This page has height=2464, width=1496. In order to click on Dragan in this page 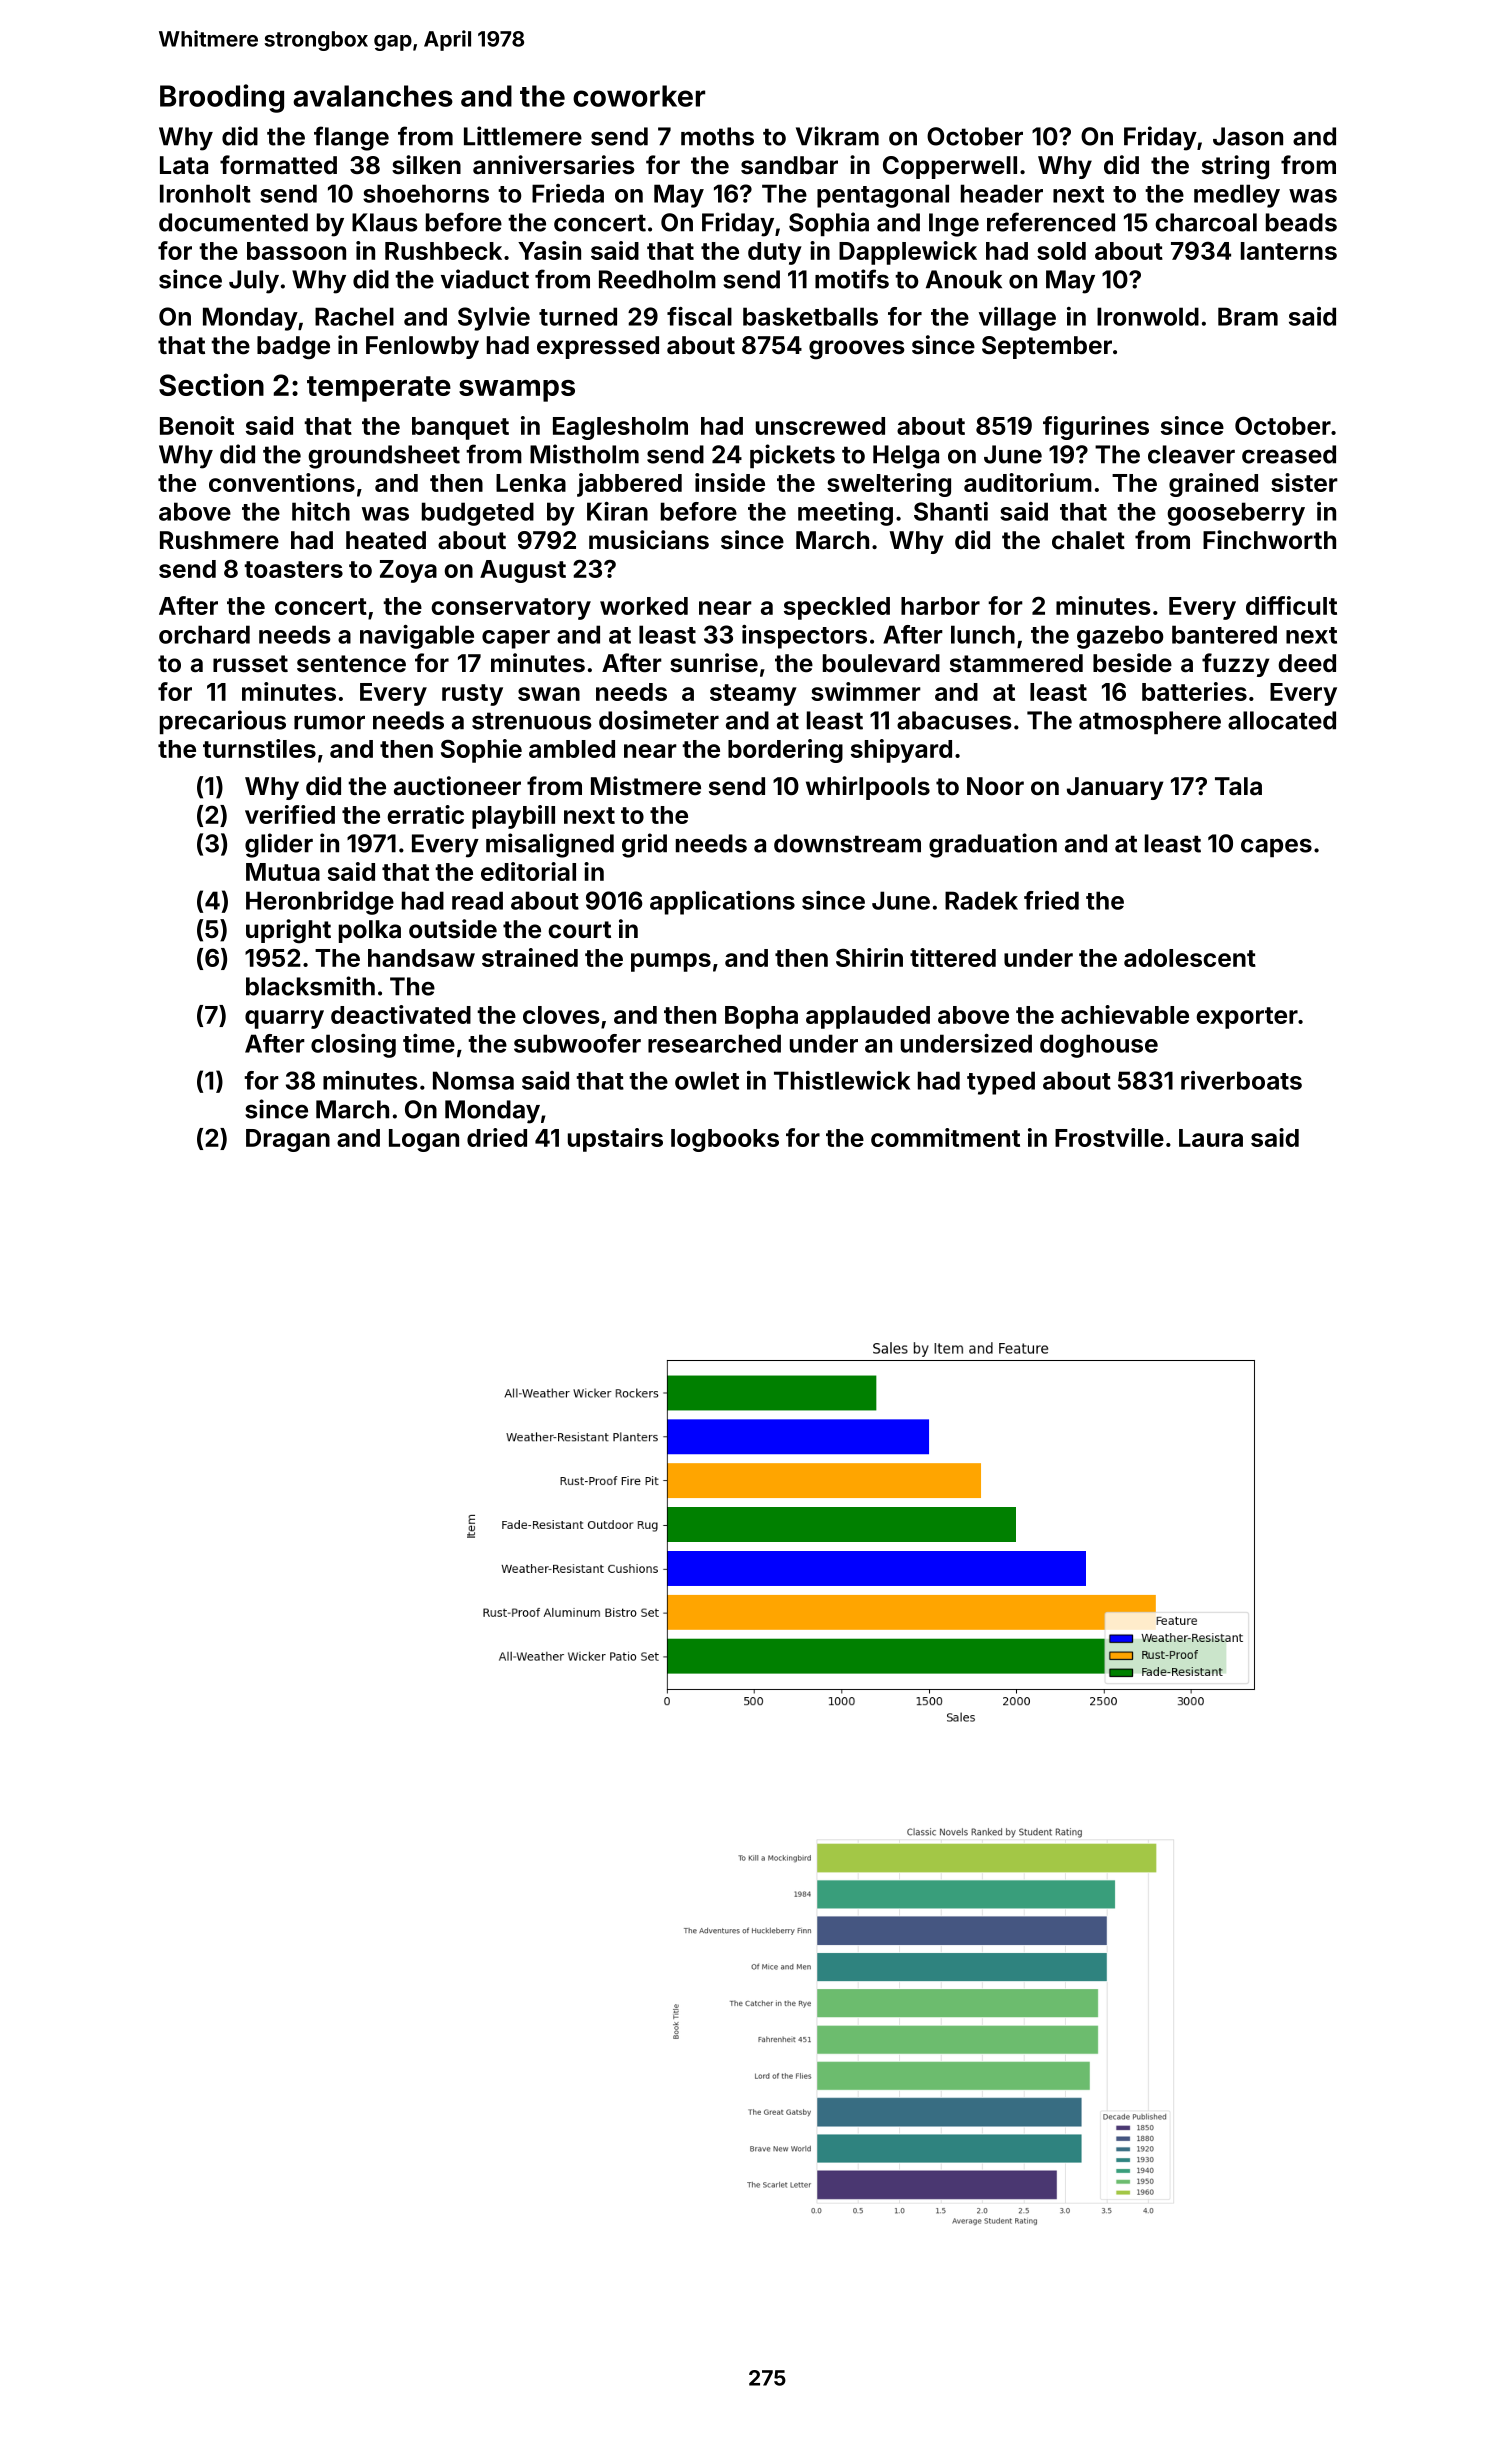, I will do `click(288, 1140)`.
